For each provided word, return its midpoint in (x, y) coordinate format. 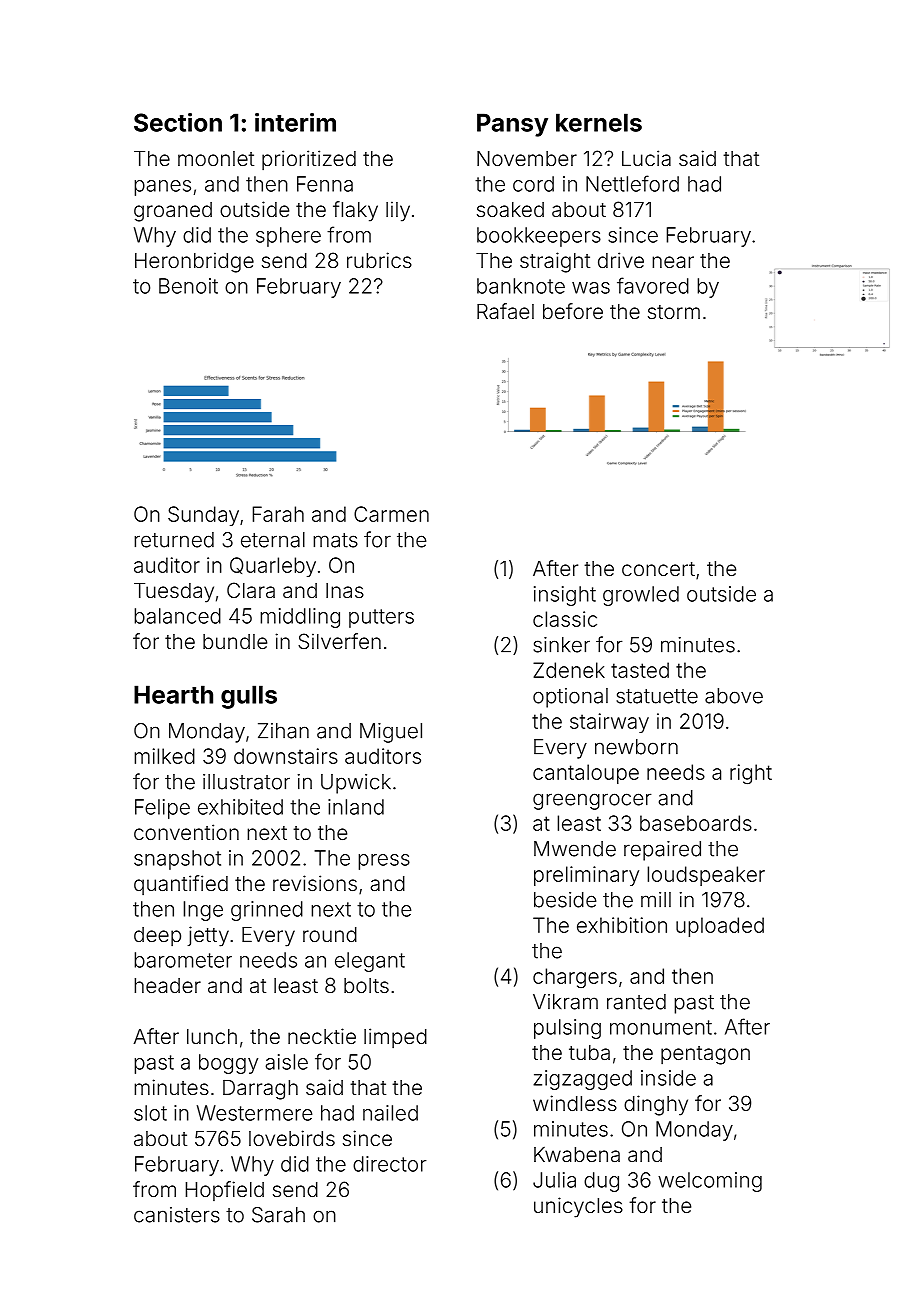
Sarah (278, 1215)
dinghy (656, 1105)
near (673, 262)
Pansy (512, 125)
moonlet (216, 158)
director (390, 1164)
